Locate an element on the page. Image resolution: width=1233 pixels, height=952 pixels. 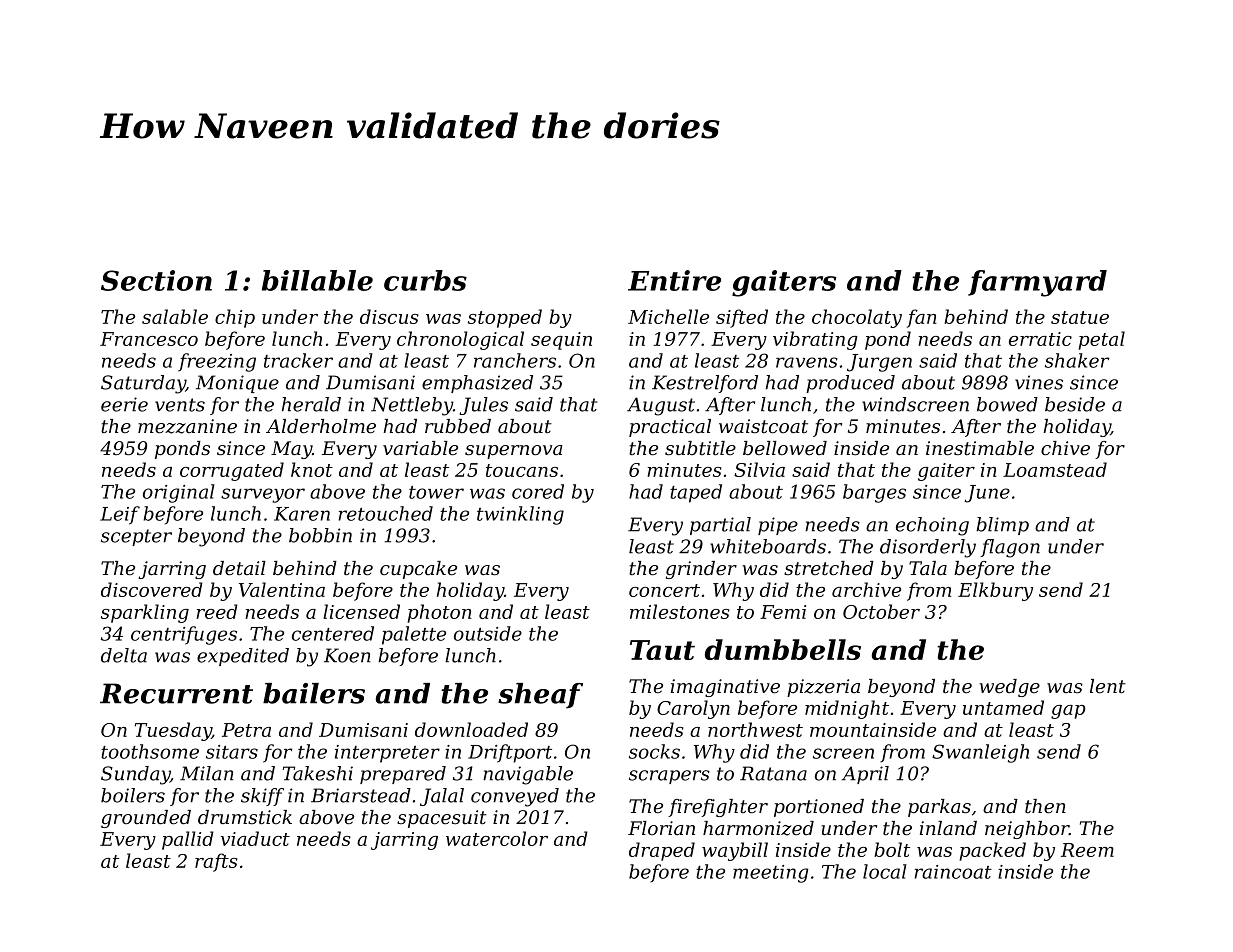
Takeshi is located at coordinates (318, 773).
